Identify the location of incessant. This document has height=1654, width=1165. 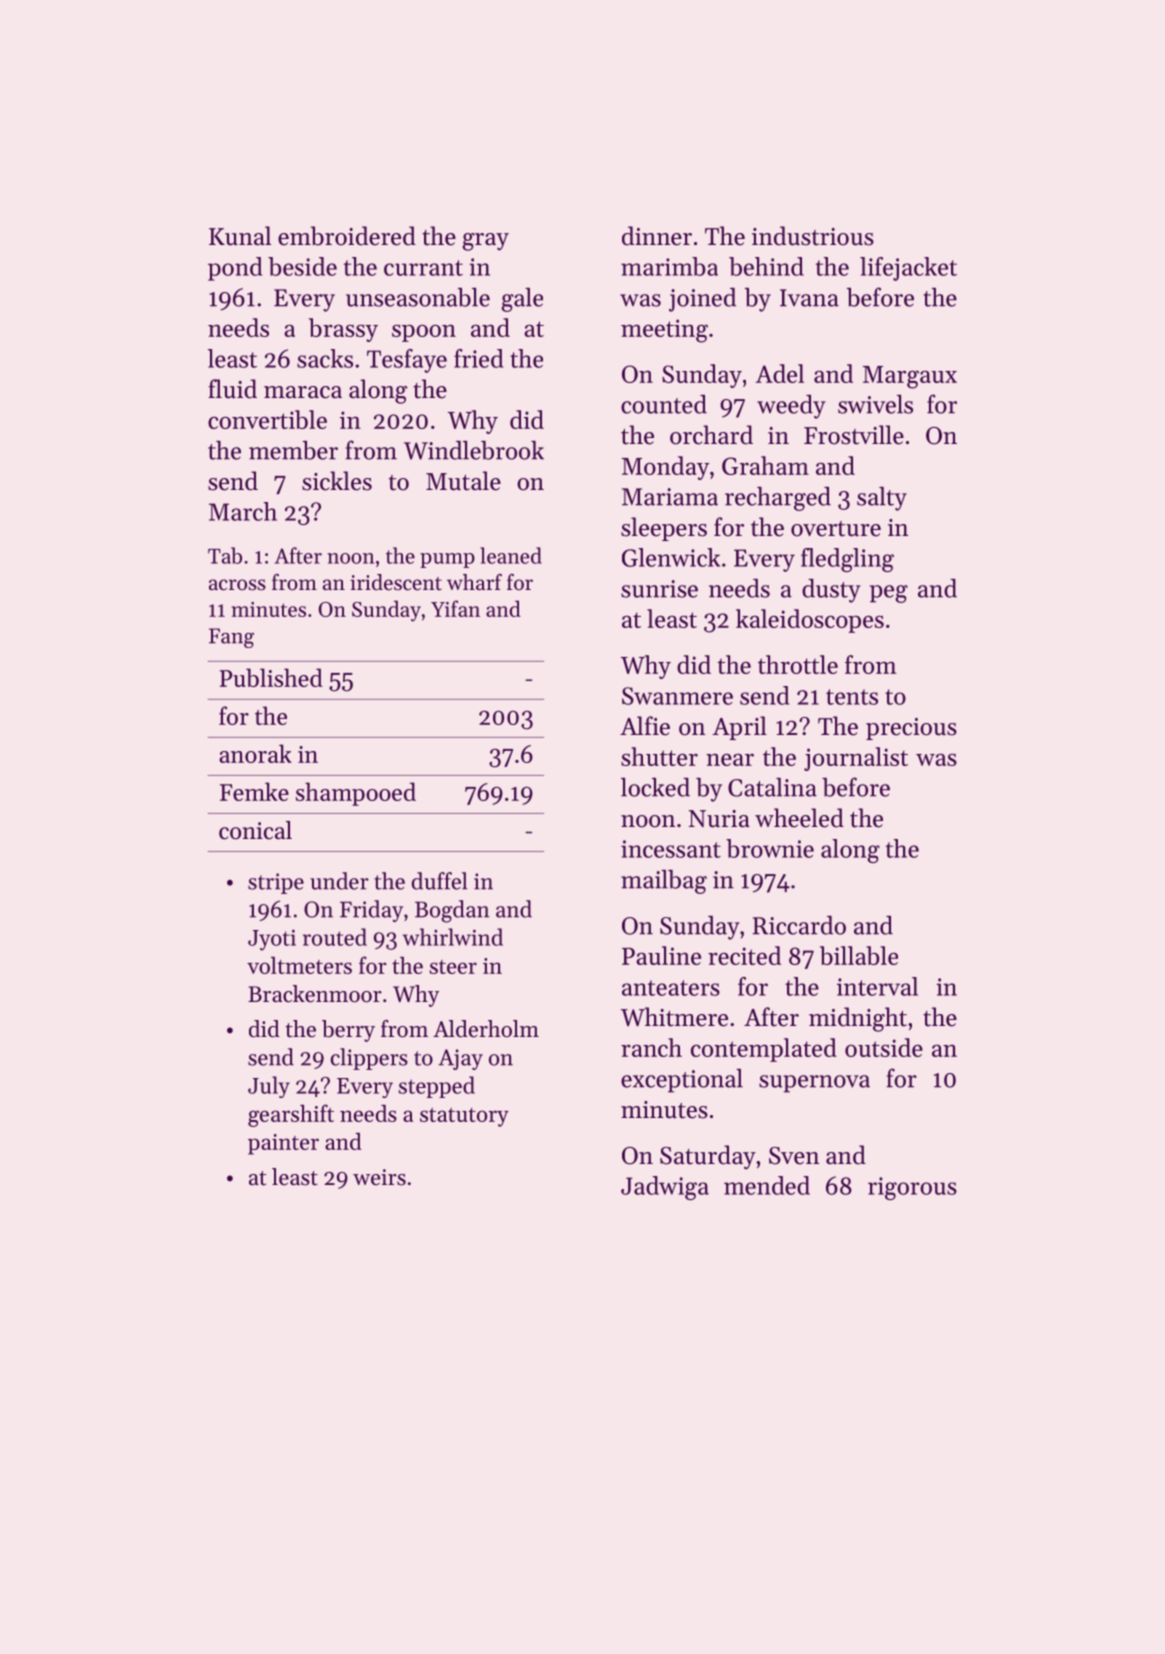
(671, 849).
